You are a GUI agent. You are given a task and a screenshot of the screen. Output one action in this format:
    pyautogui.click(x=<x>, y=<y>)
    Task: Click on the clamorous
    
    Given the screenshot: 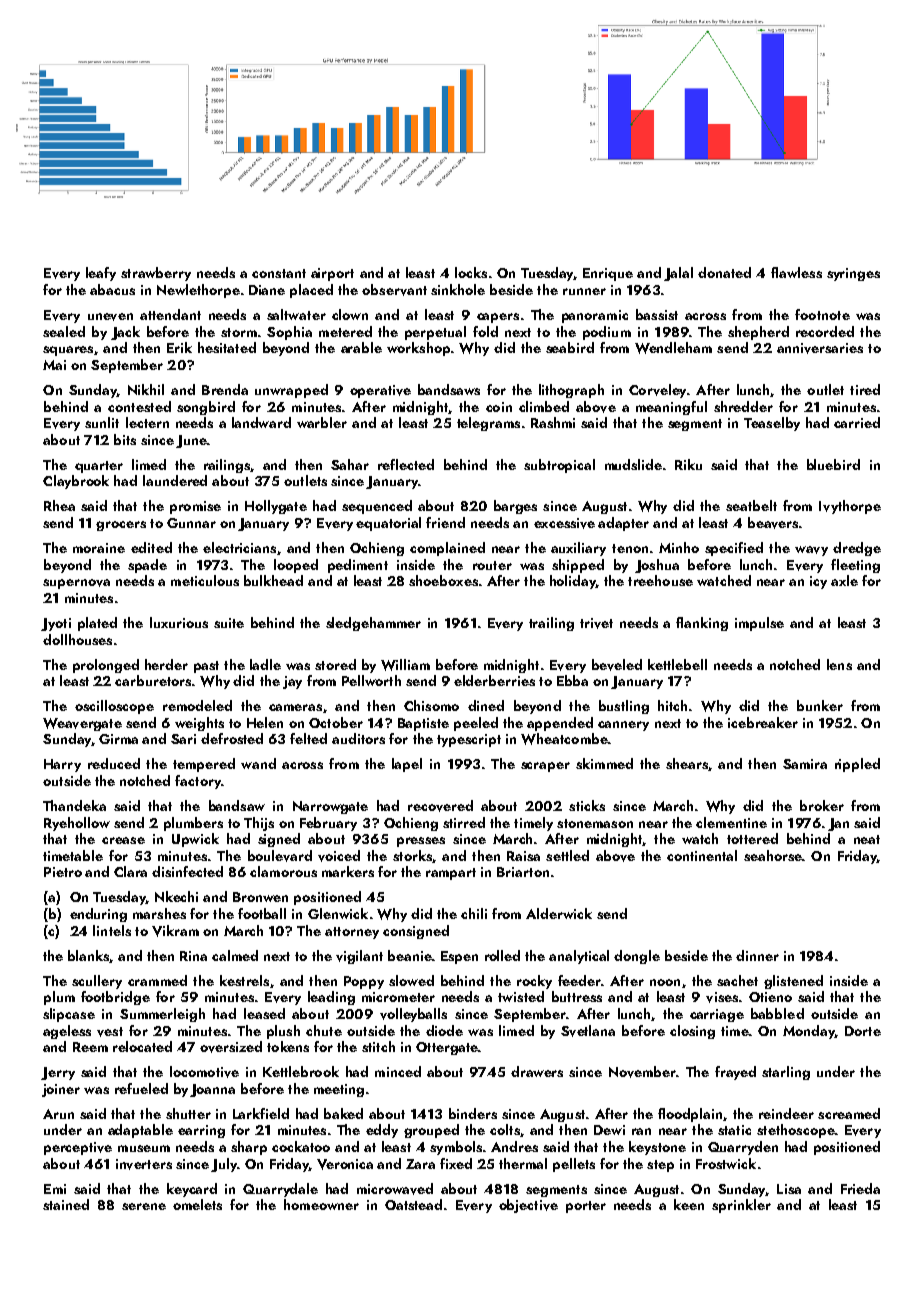 What is the action you would take?
    pyautogui.click(x=283, y=871)
